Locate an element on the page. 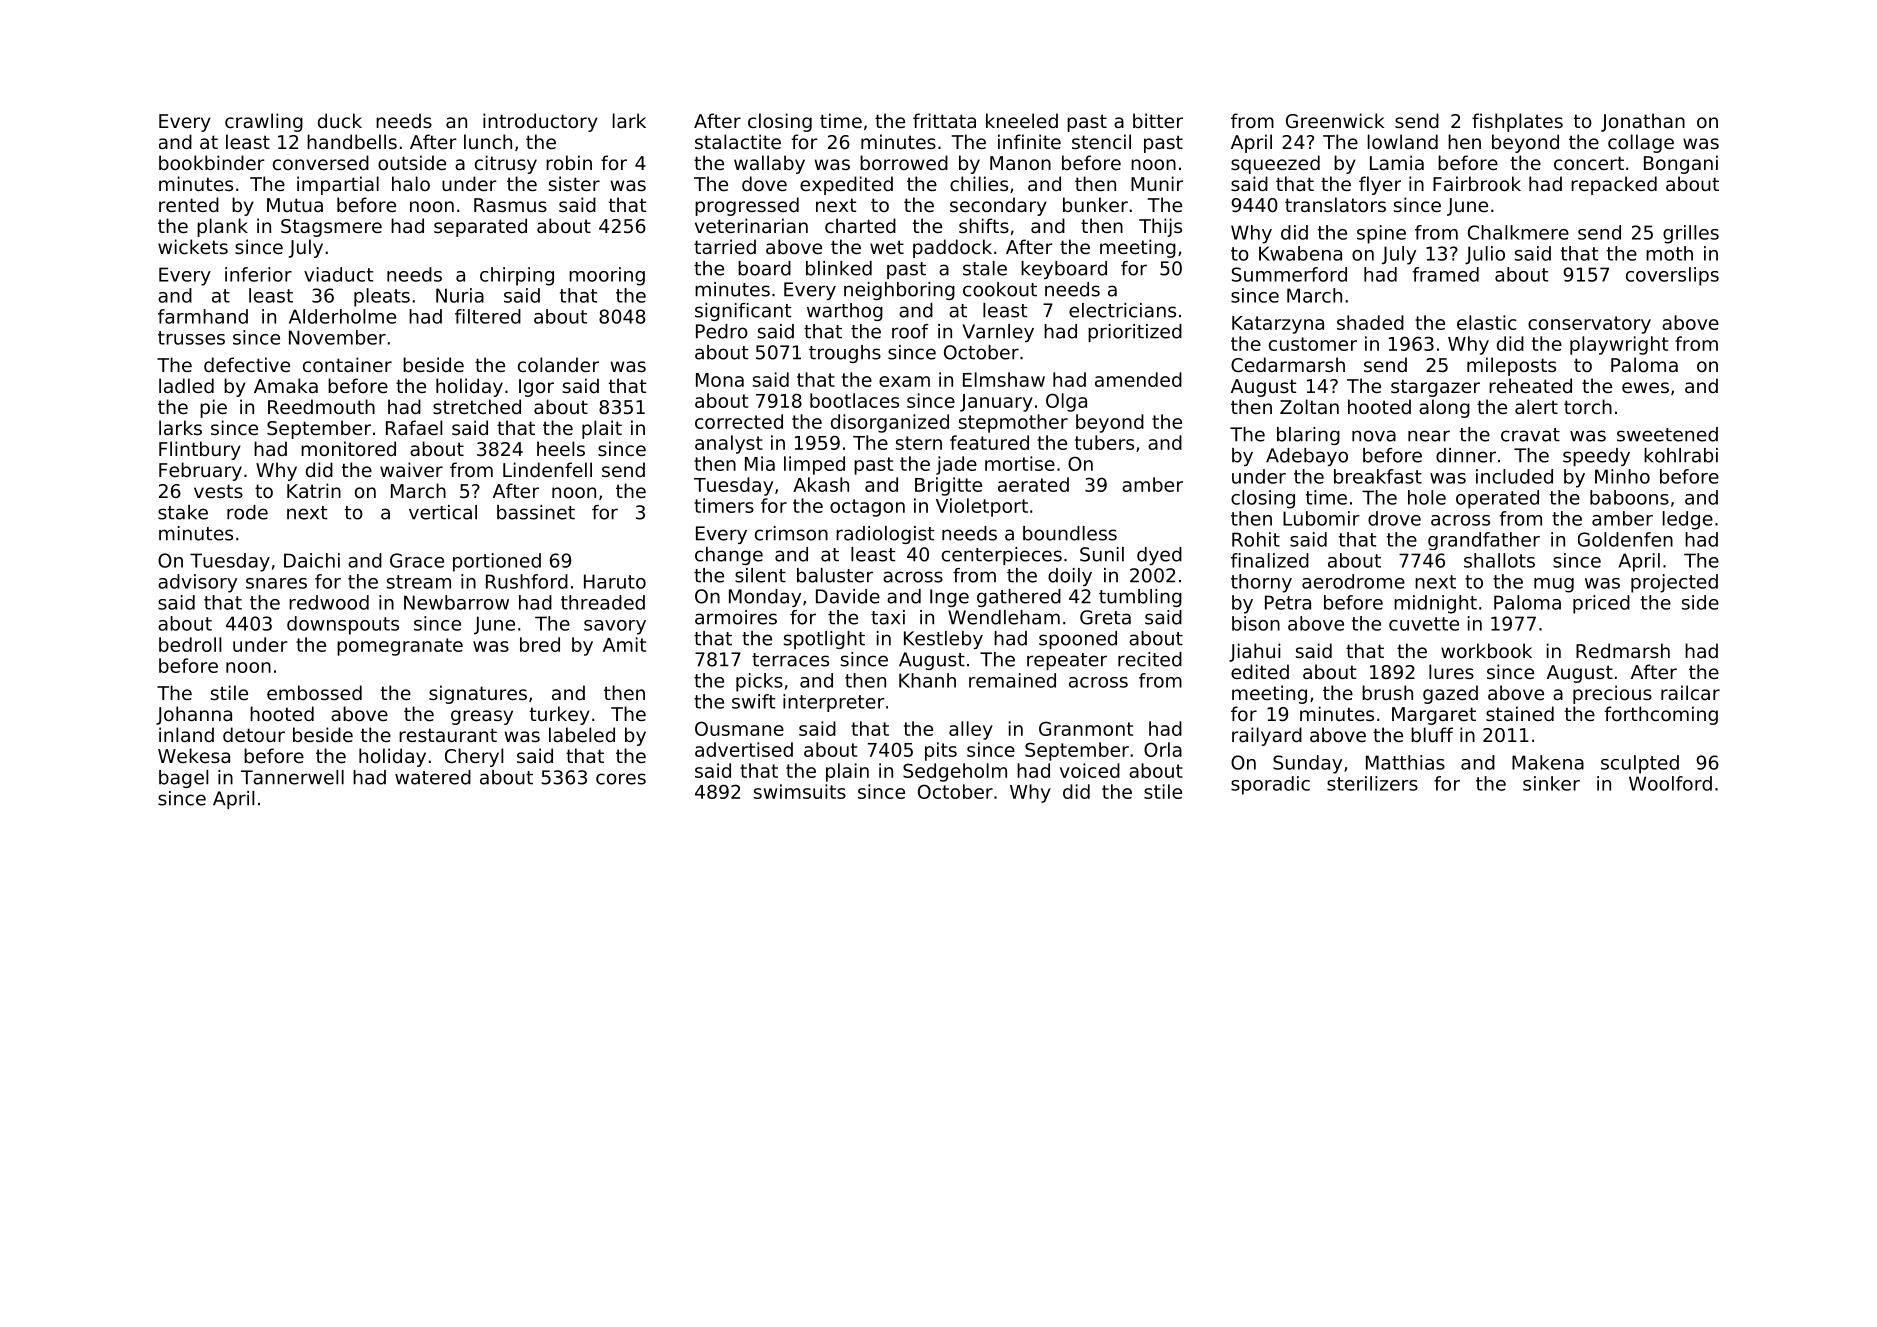  Thijs is located at coordinates (1160, 227).
